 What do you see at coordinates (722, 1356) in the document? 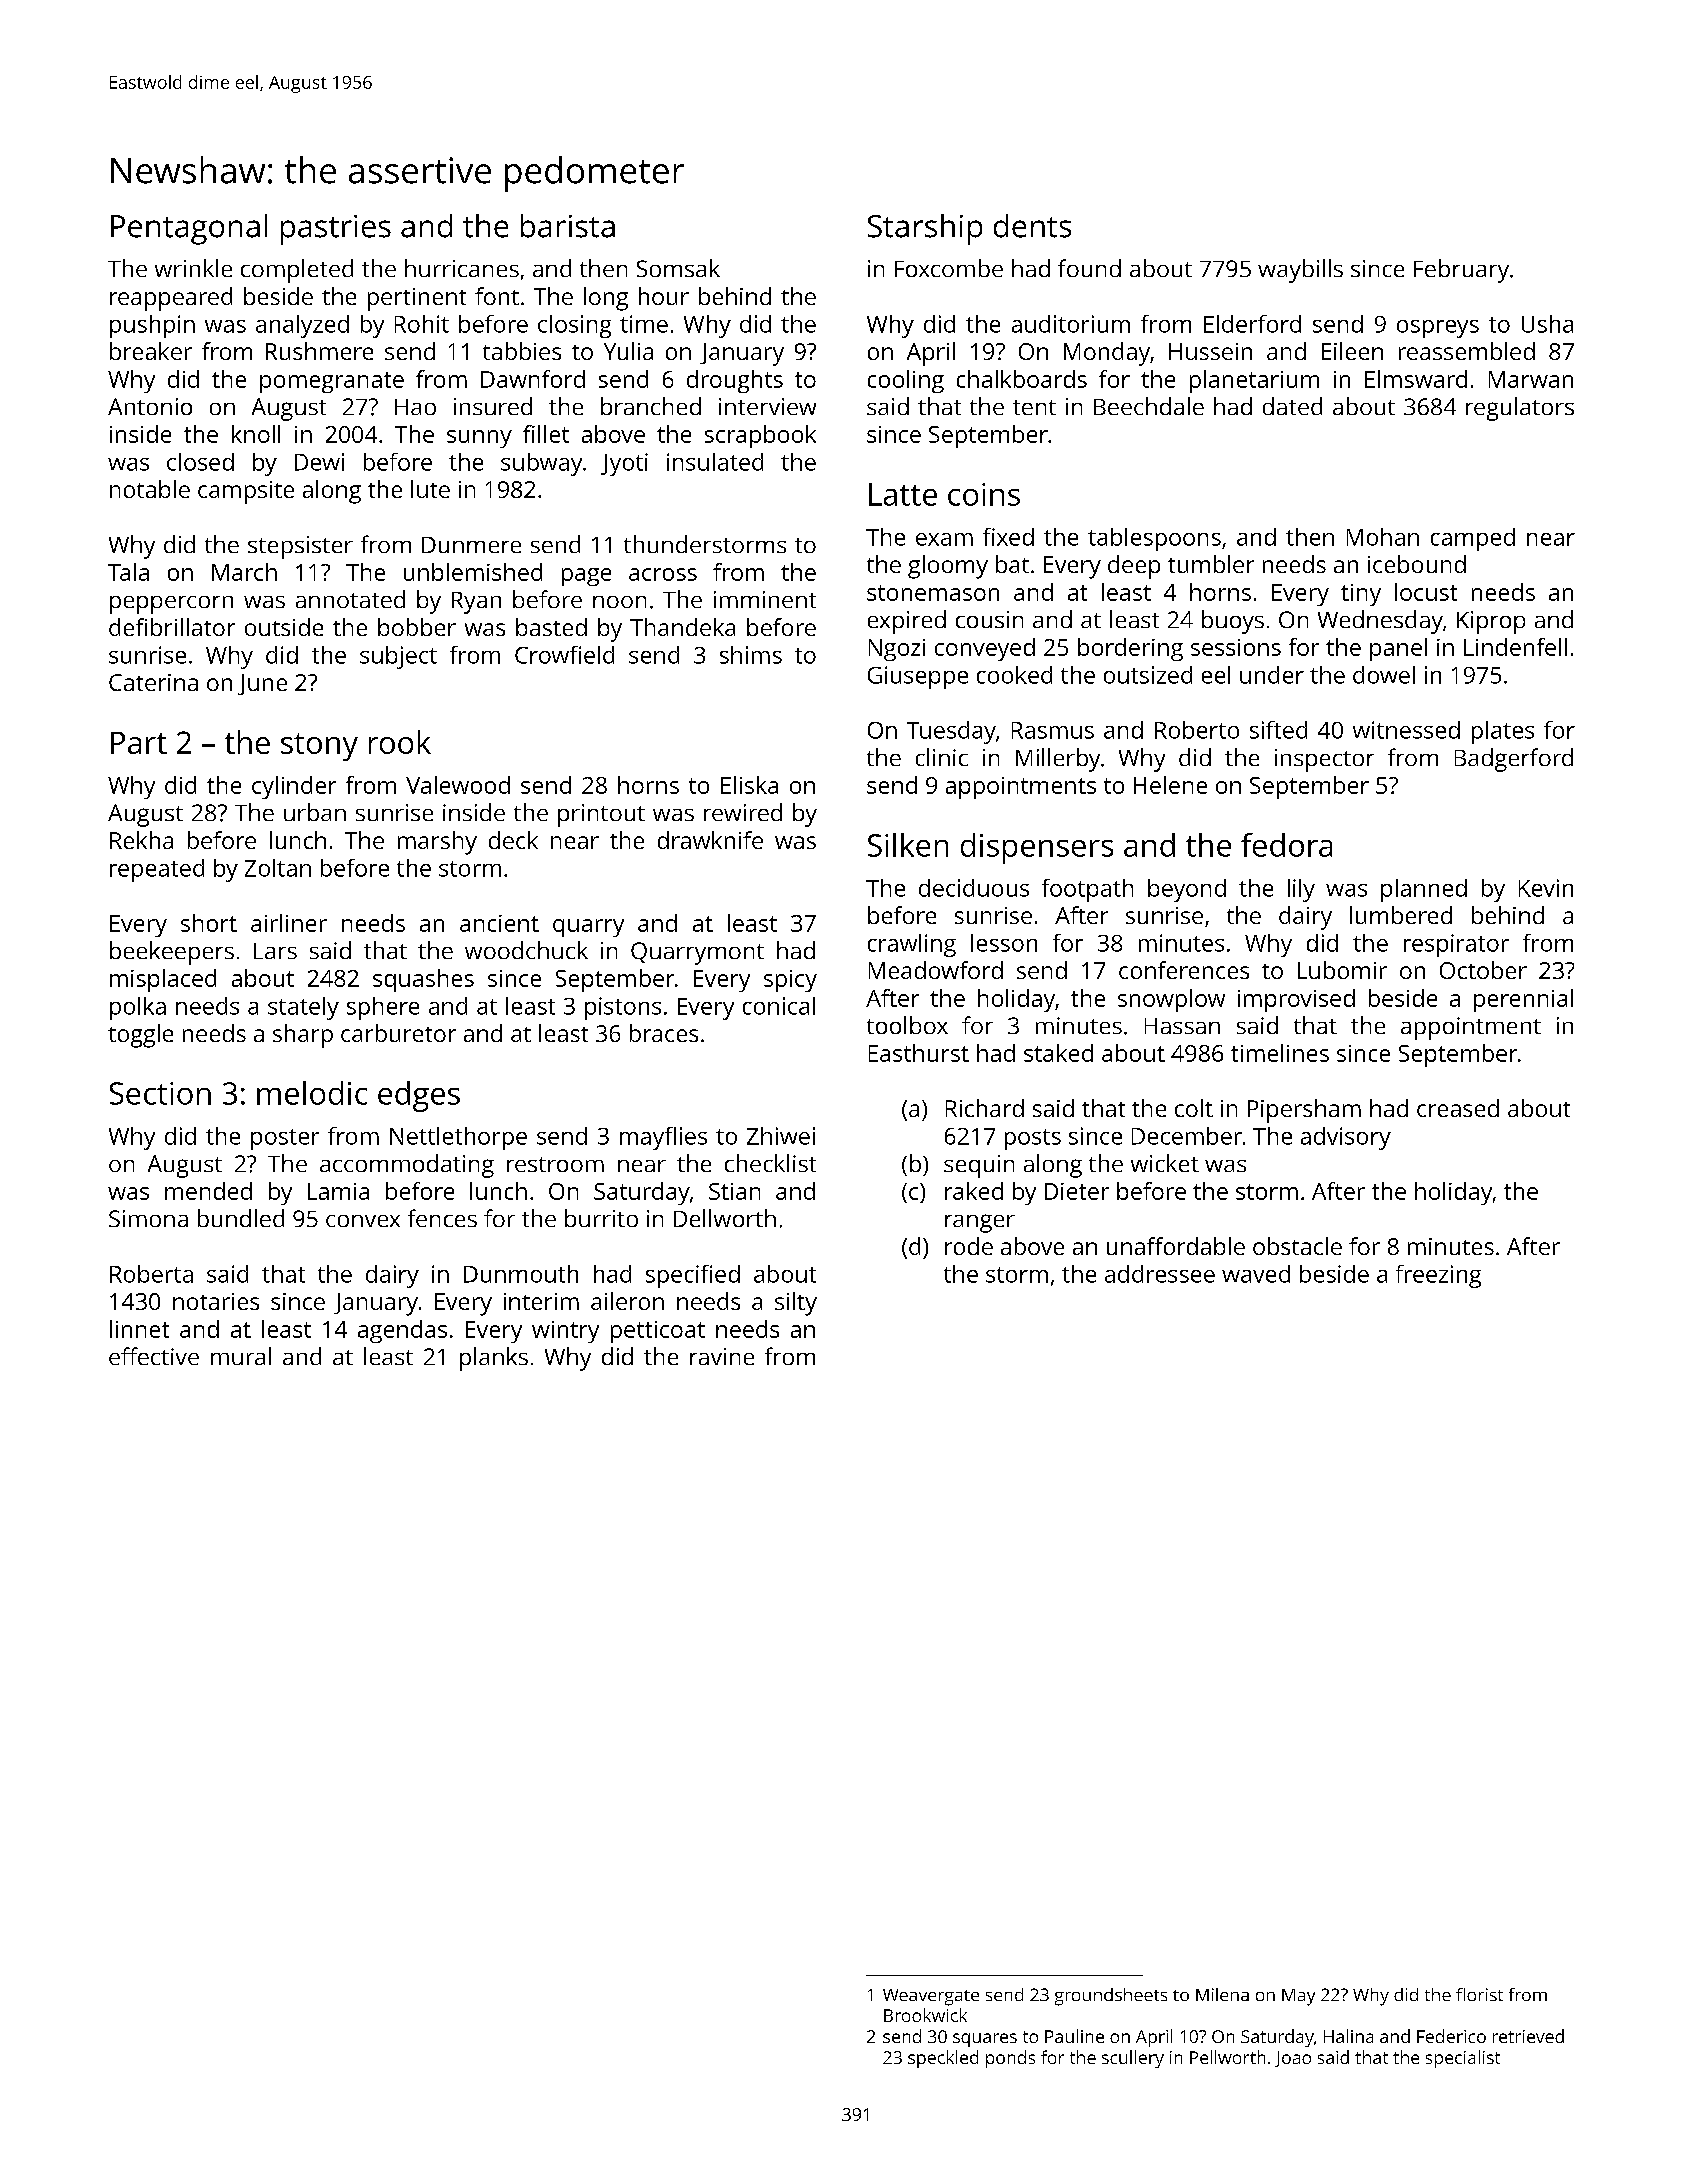
I see `ravine` at bounding box center [722, 1356].
